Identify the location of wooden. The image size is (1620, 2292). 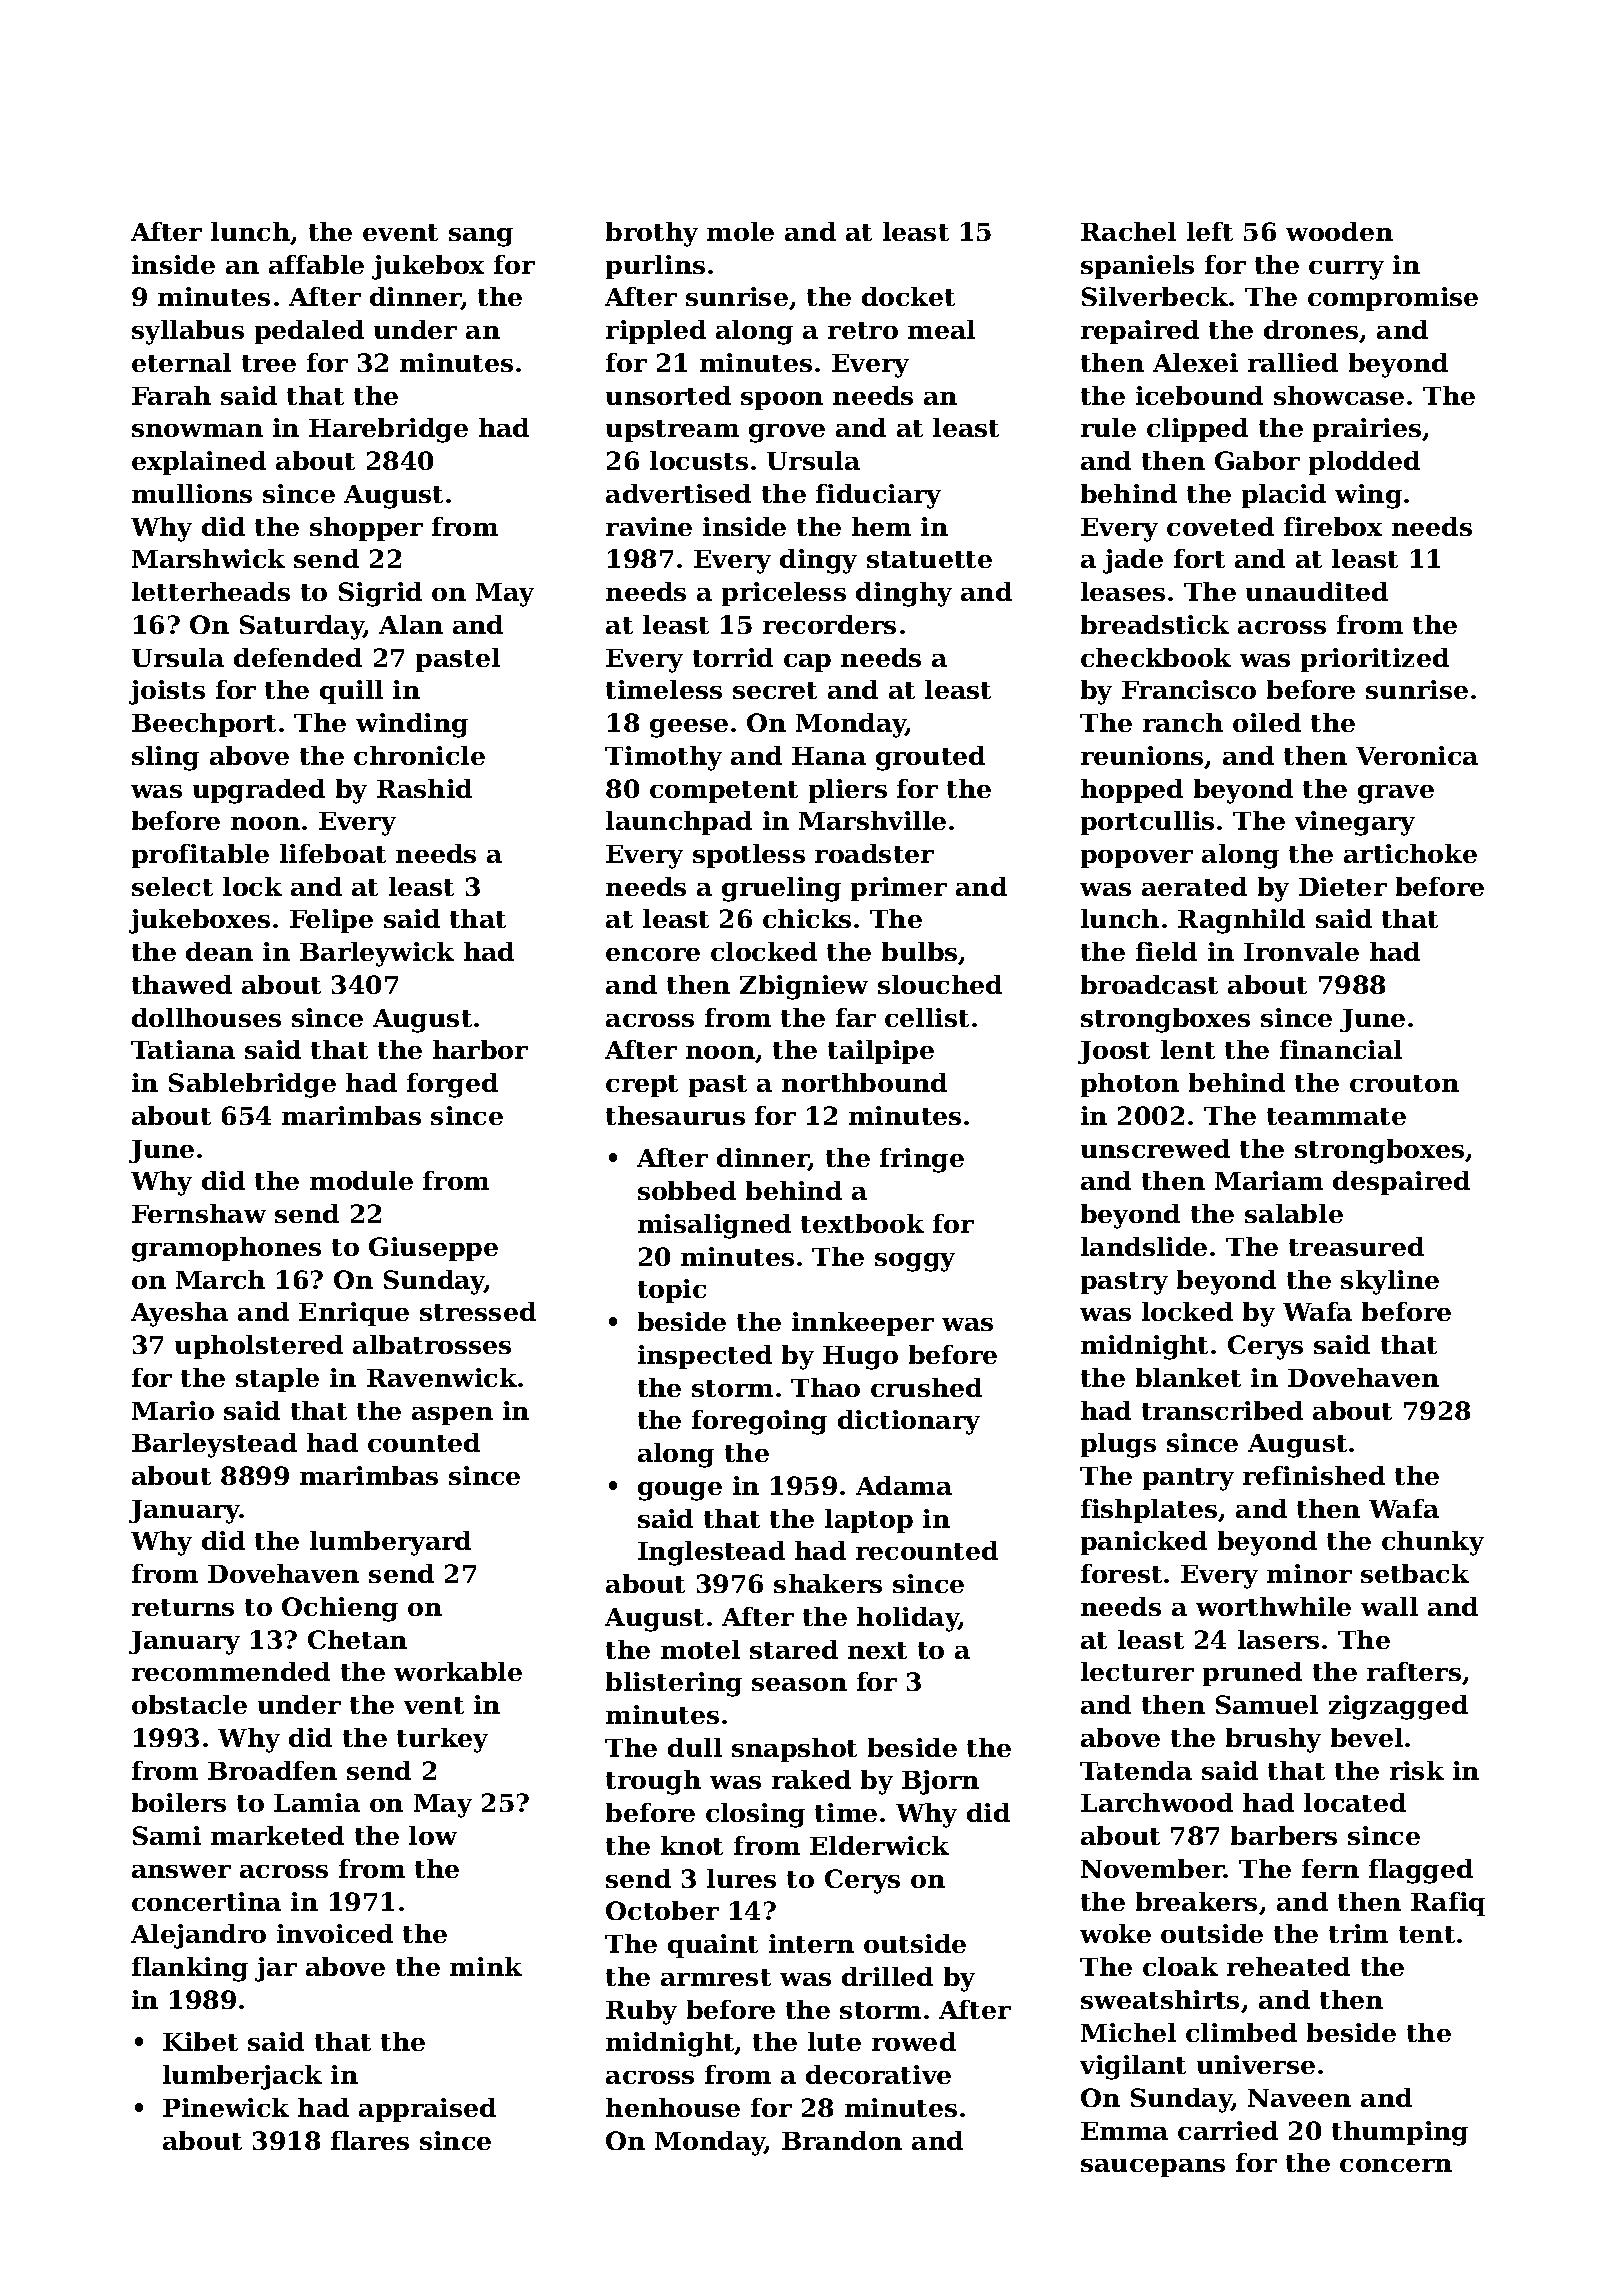
(1339, 231).
